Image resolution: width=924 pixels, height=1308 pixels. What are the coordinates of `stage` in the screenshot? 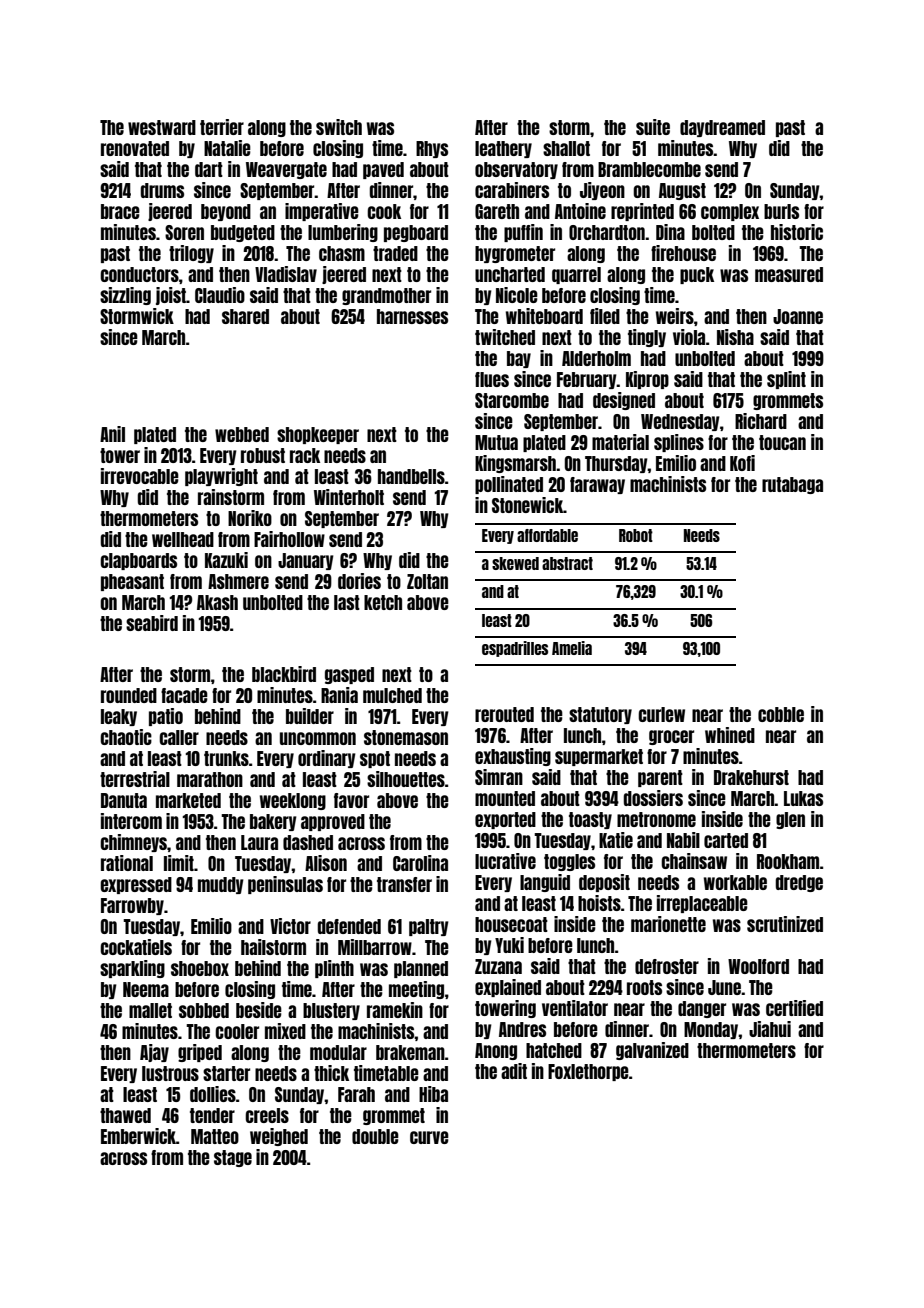 It's located at (233, 1158).
